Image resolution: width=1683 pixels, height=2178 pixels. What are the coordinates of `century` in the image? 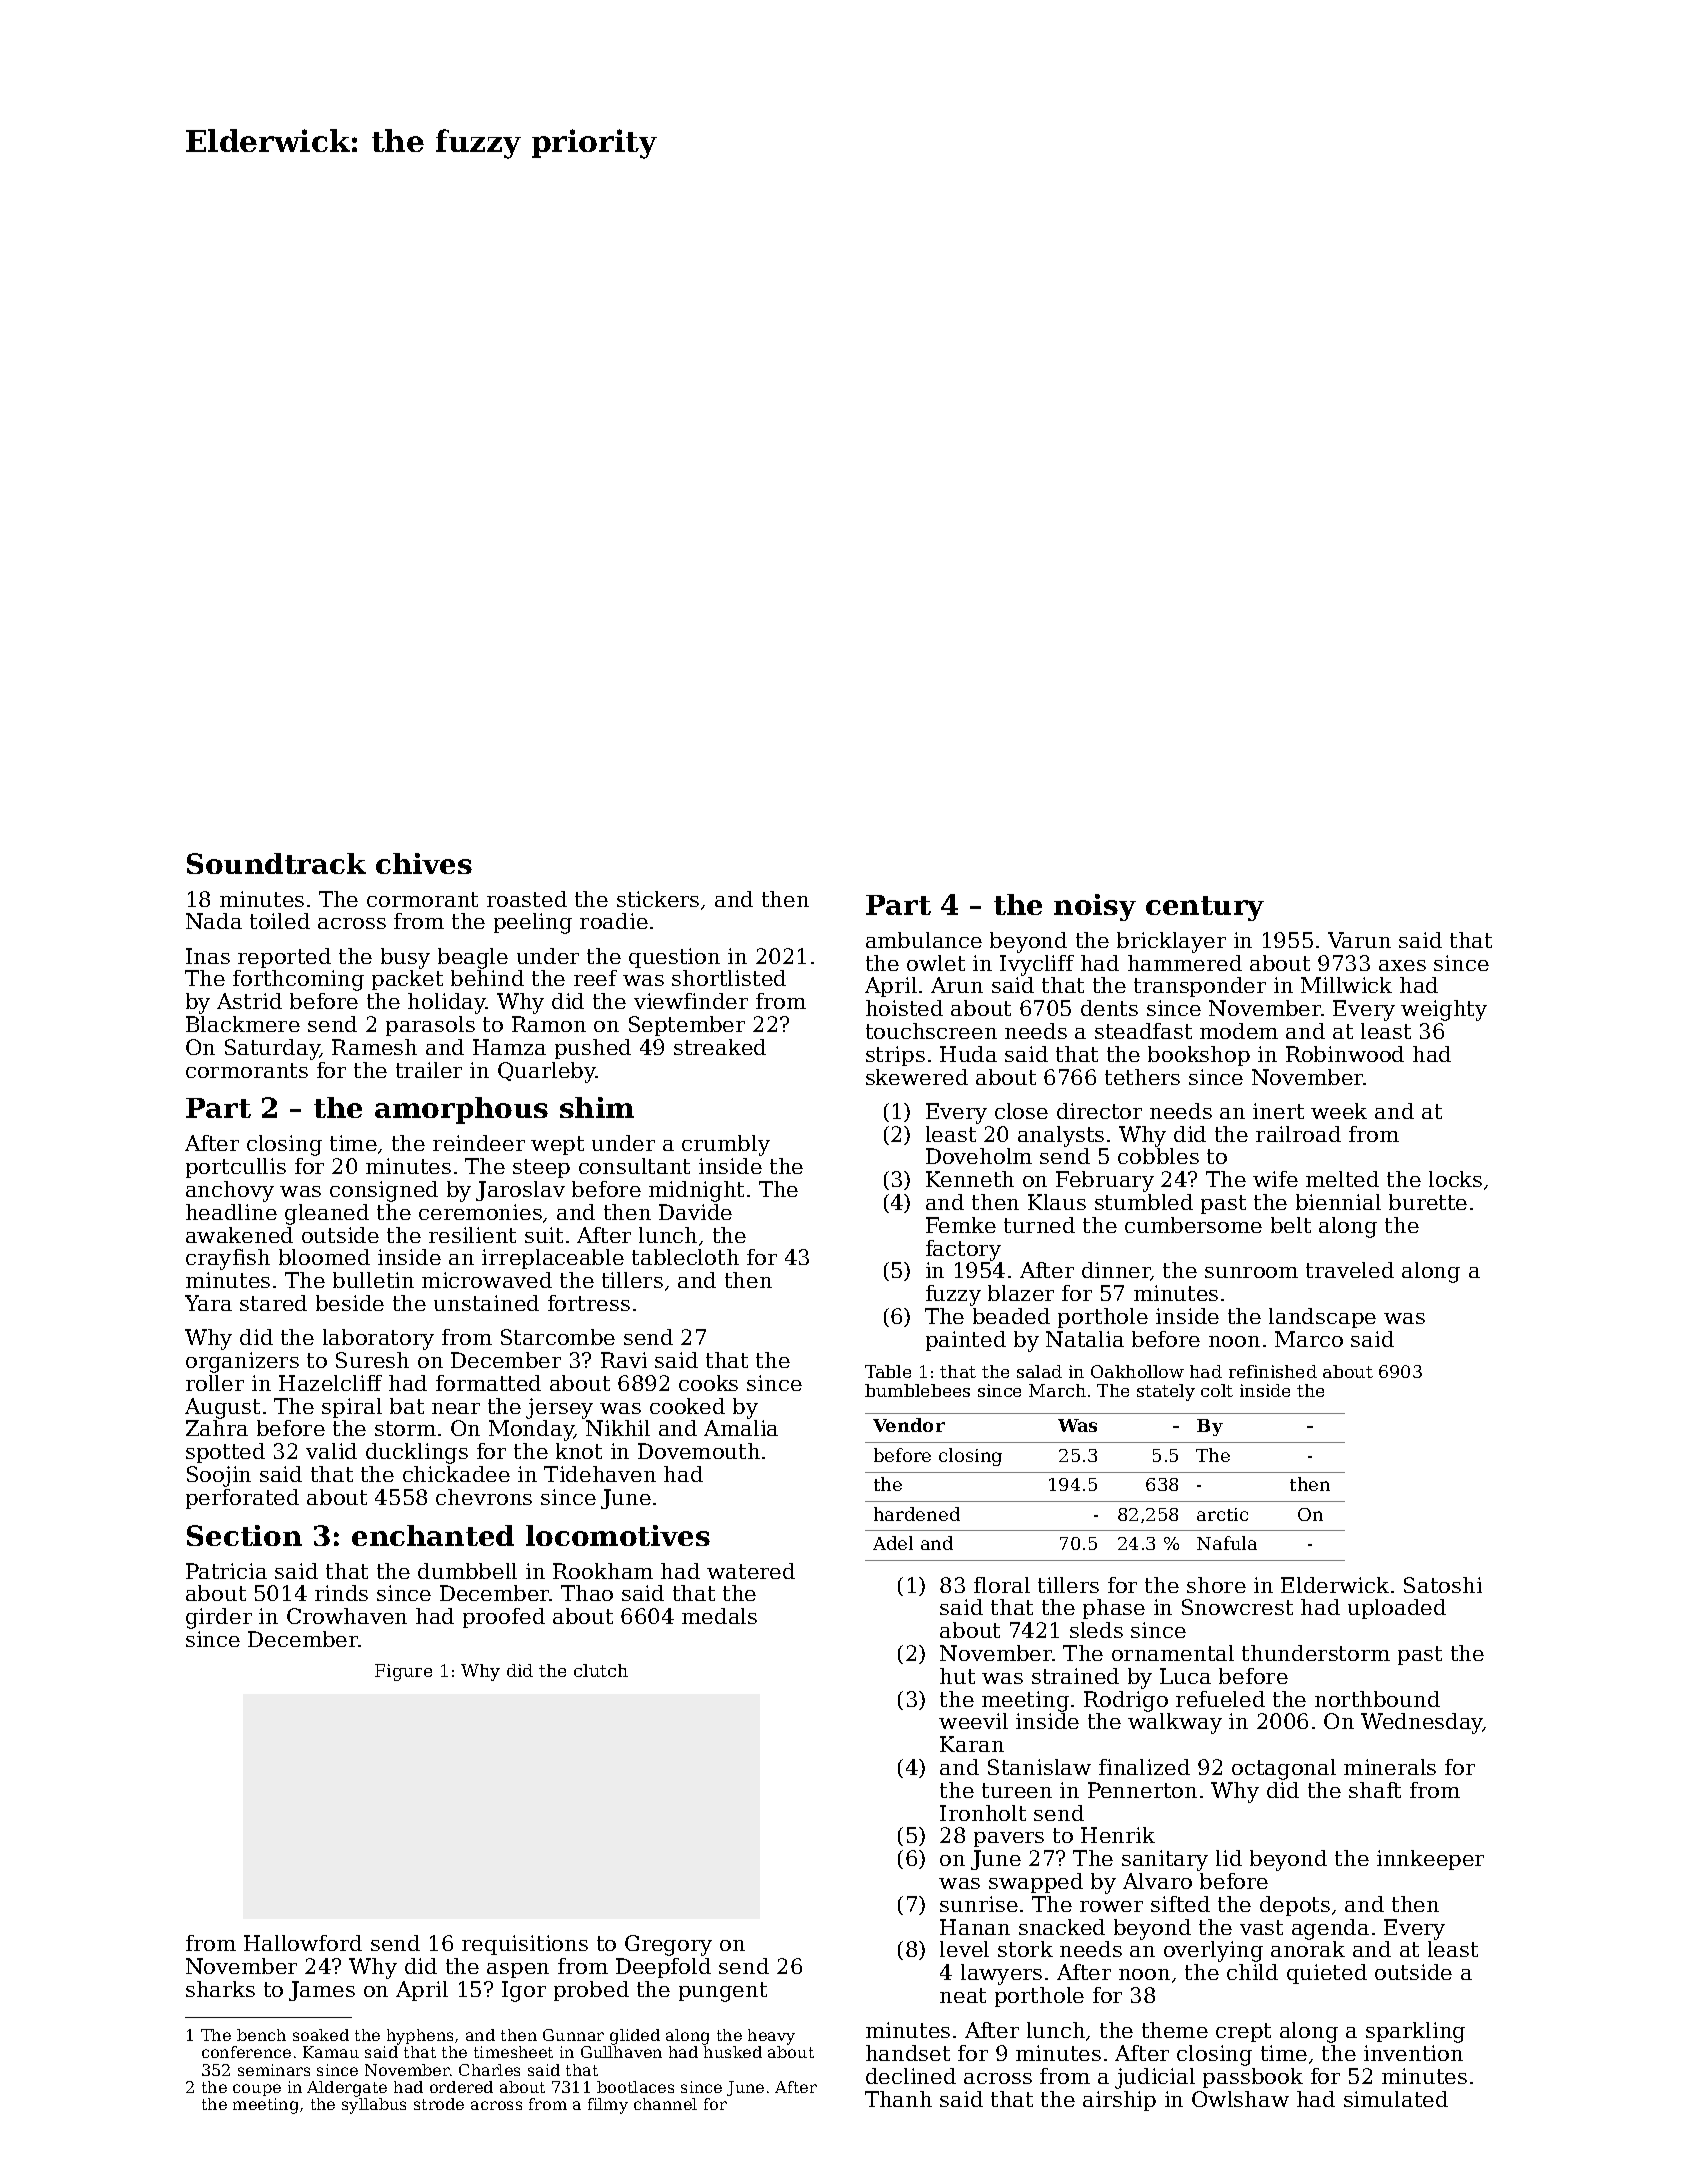 It's located at (1205, 908).
